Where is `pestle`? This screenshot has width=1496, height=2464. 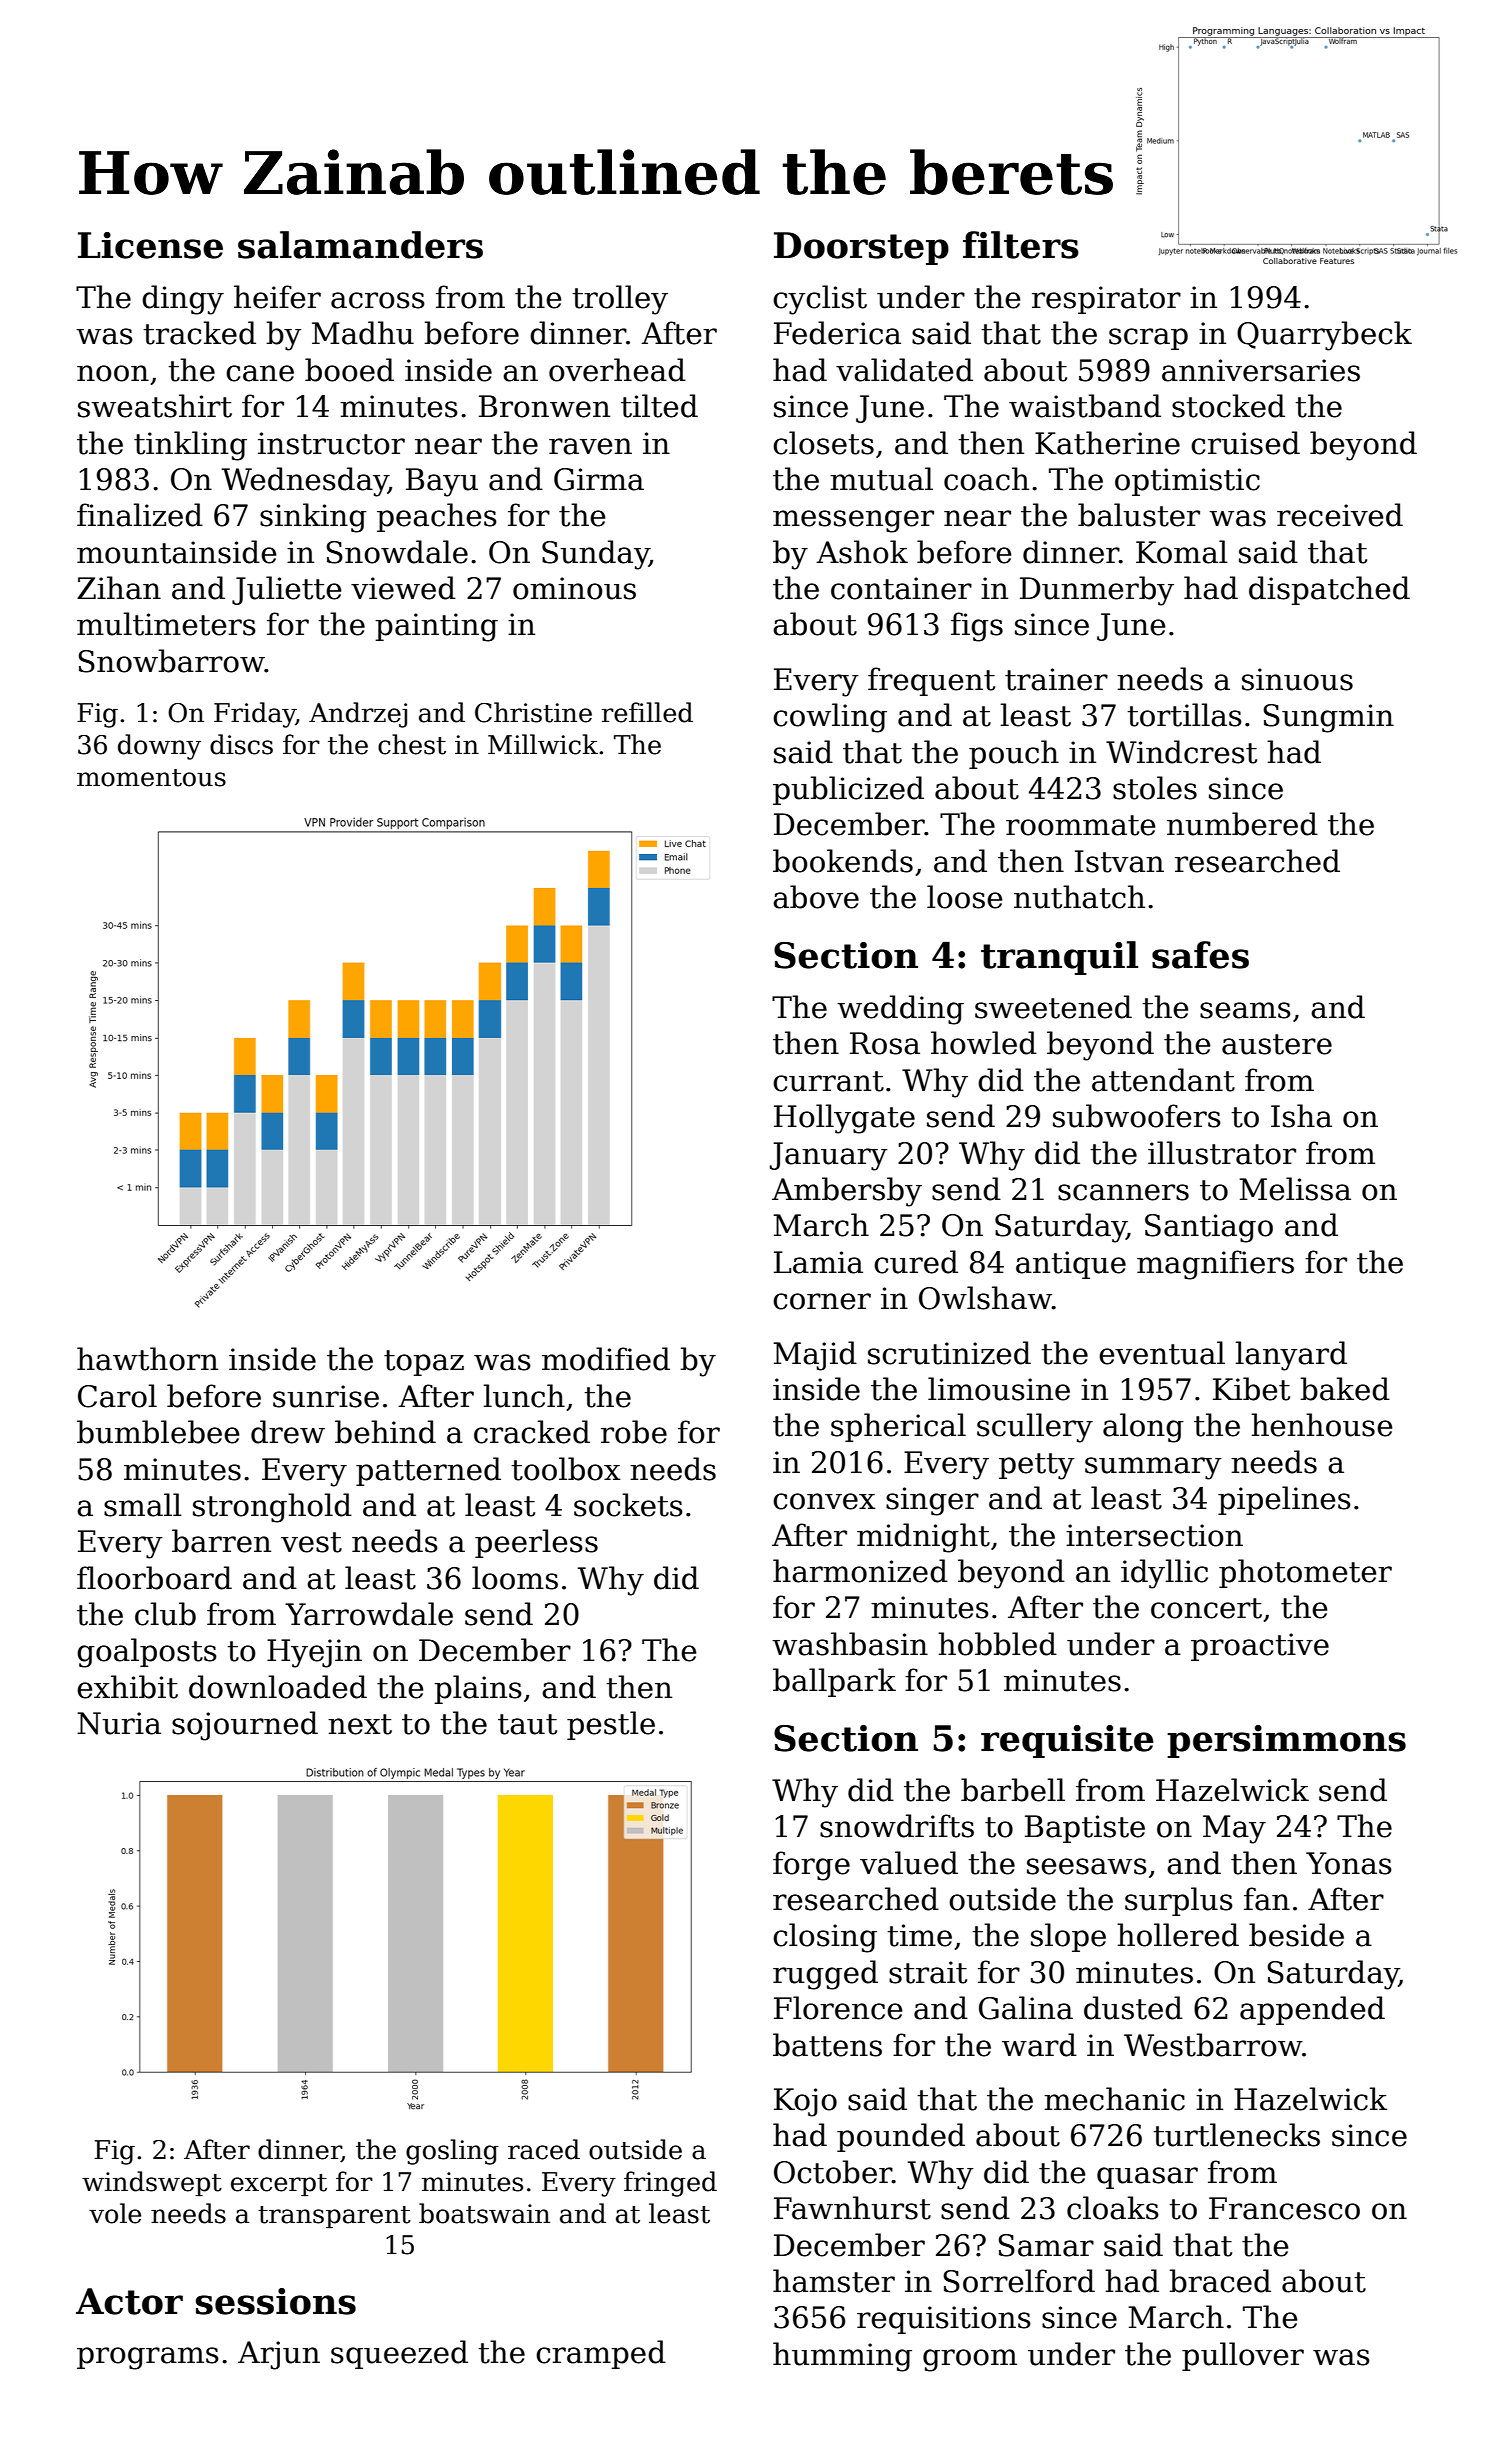 pestle is located at coordinates (611, 1725).
